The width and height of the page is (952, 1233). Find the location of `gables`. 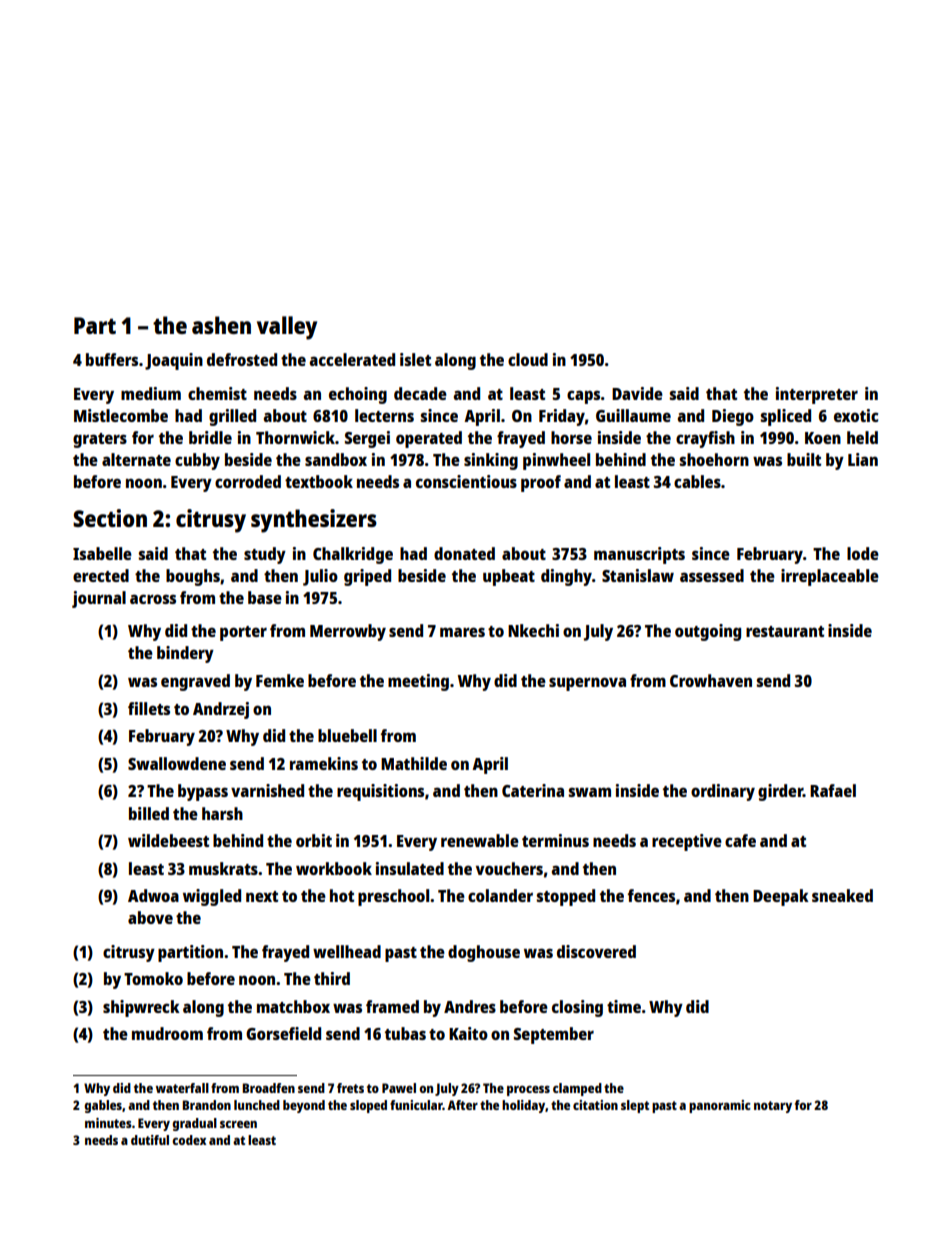

gables is located at coordinates (103, 1106).
